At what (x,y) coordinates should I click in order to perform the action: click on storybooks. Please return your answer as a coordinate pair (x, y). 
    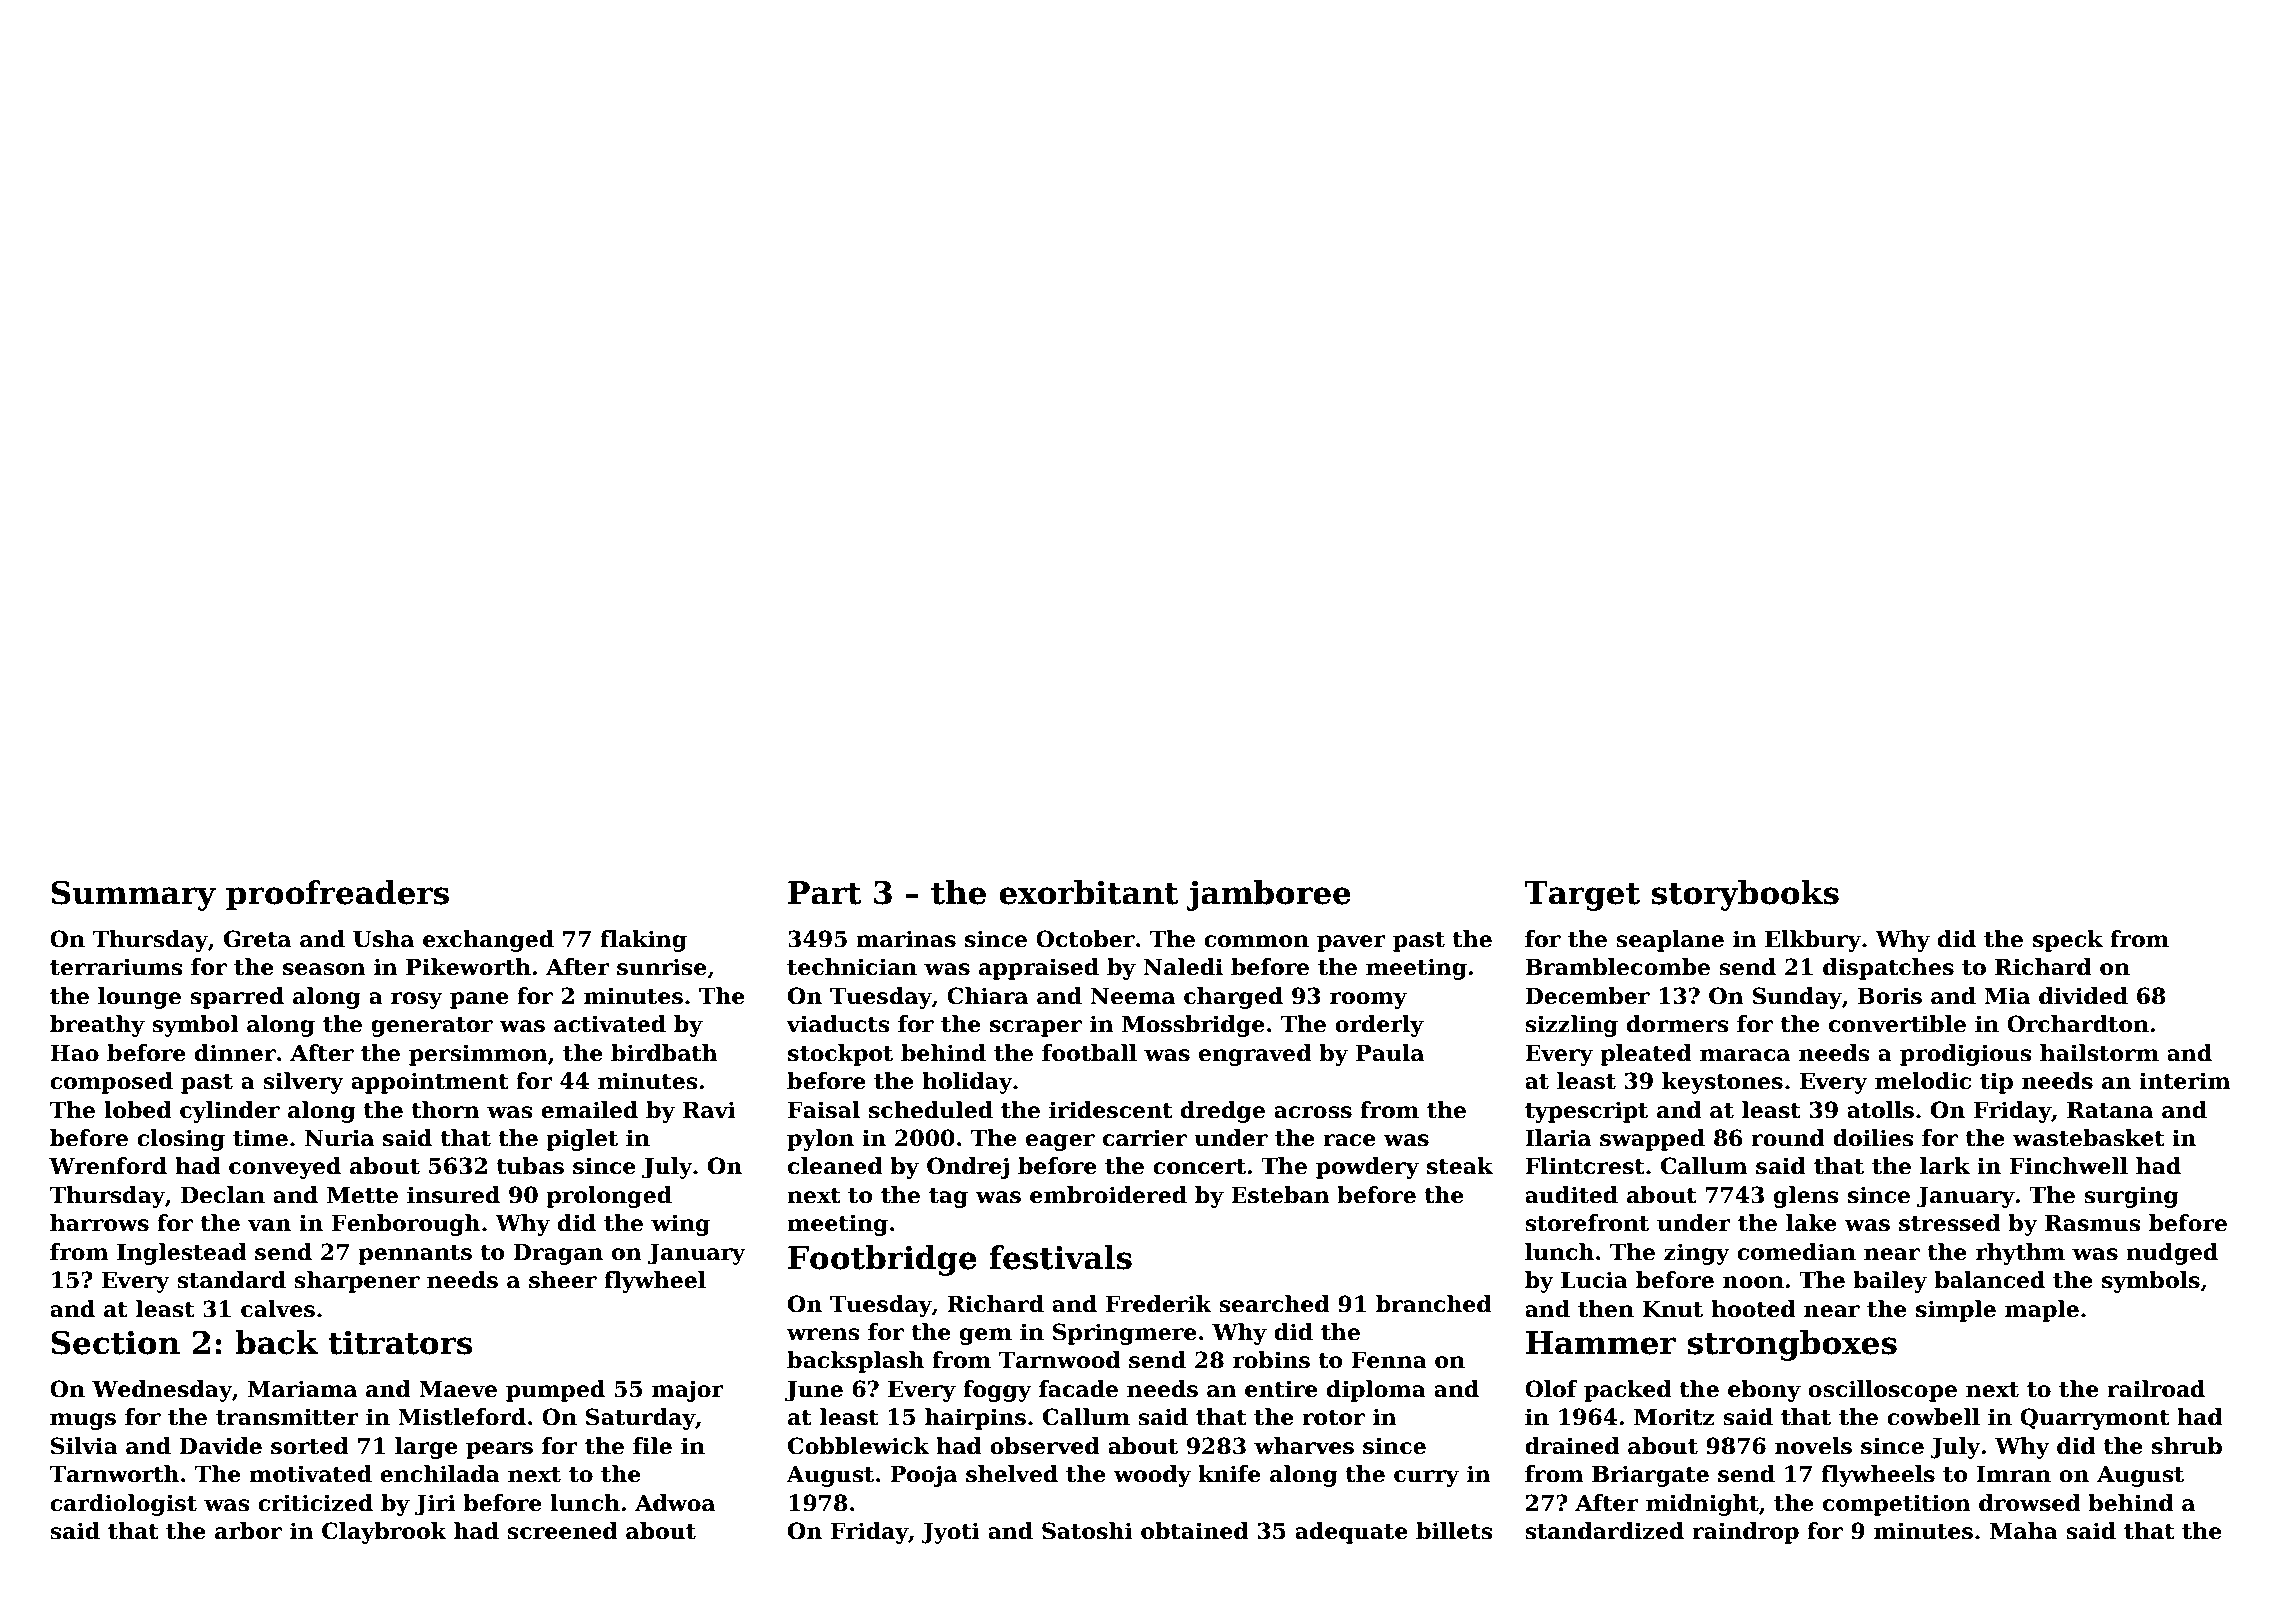
    Looking at the image, I should click on (1745, 895).
